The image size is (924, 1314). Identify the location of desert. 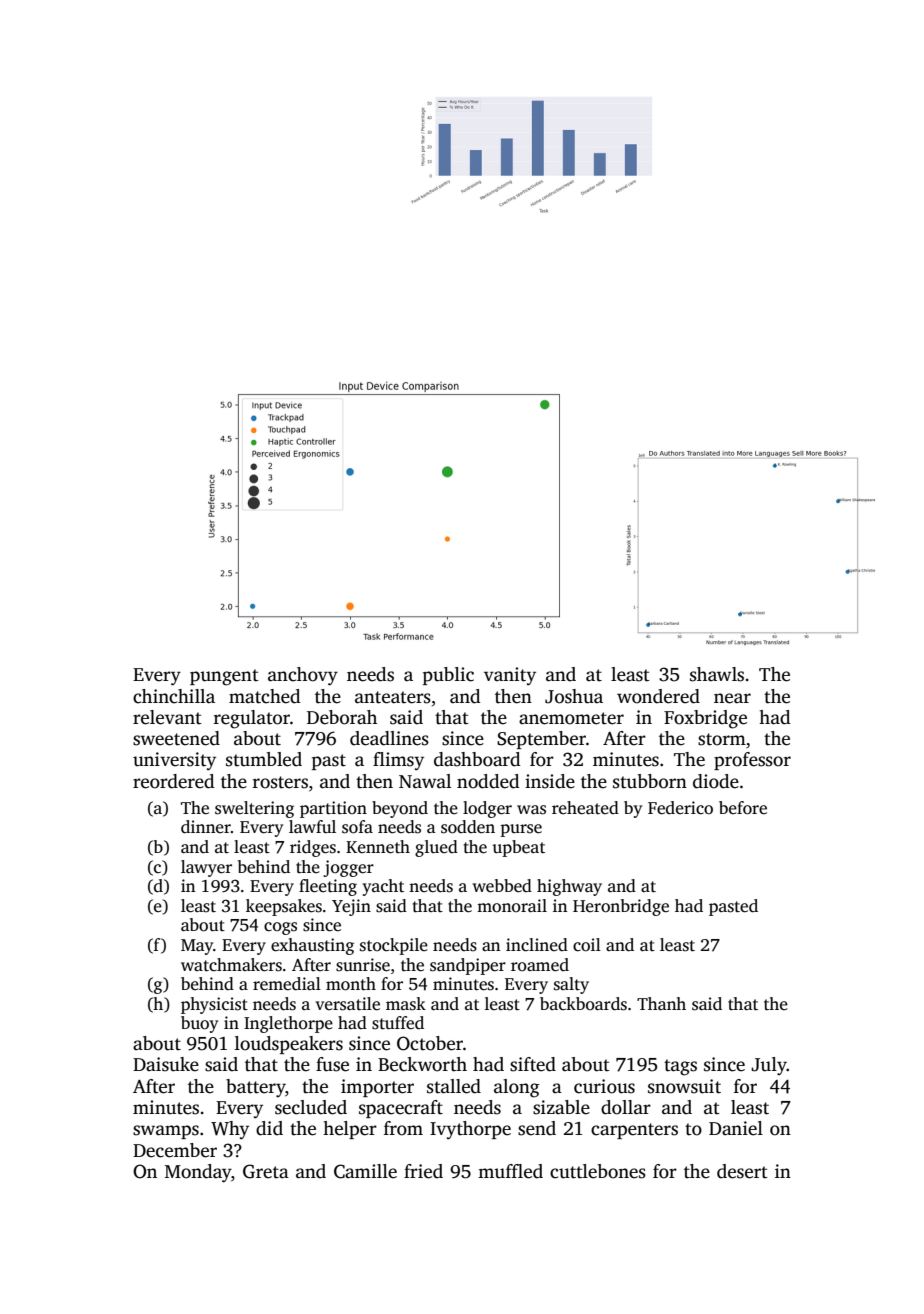
(742, 1171).
